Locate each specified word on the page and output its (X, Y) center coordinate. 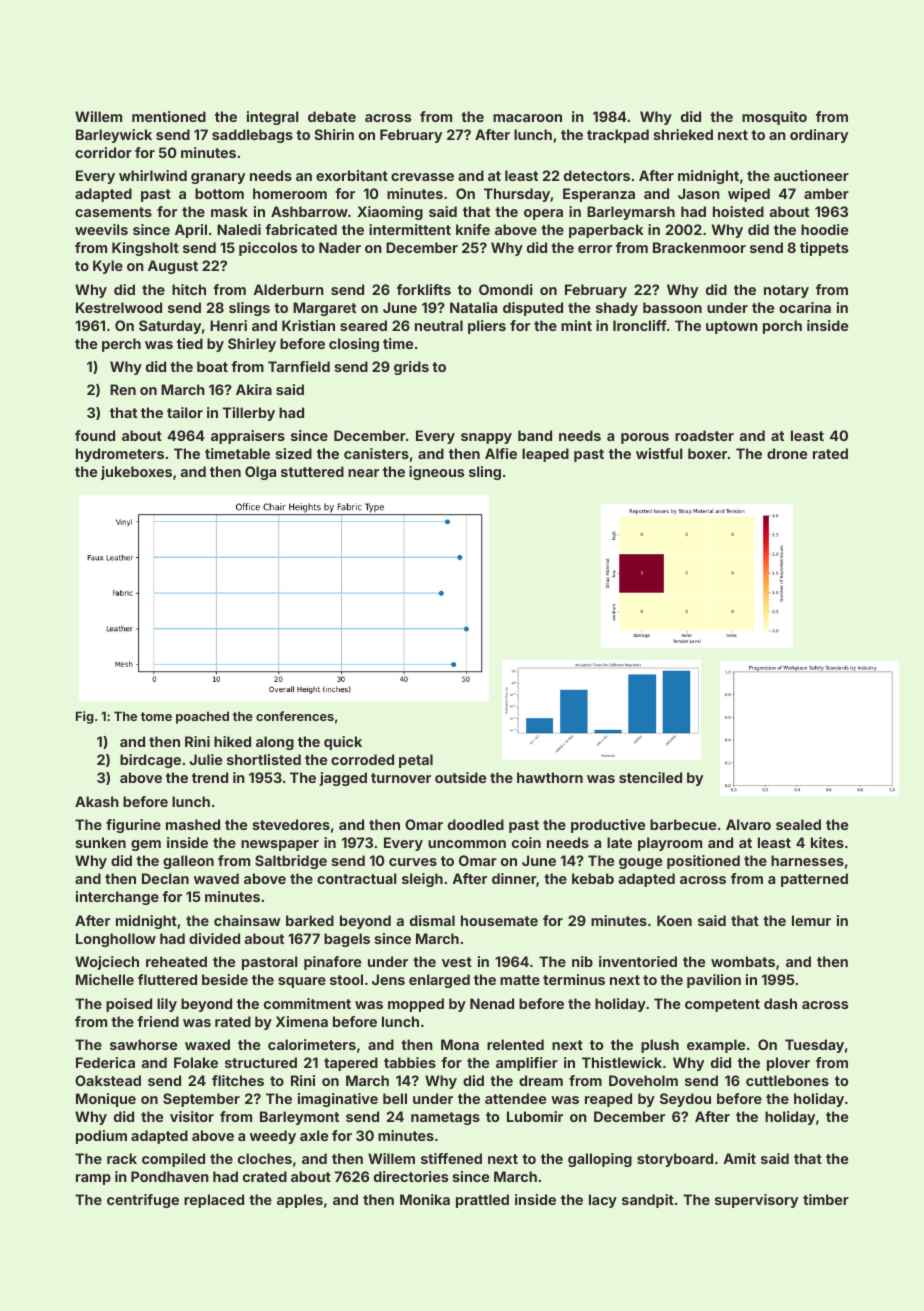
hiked (232, 741)
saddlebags (252, 136)
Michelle (105, 979)
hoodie (824, 229)
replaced (214, 1201)
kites (827, 842)
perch (121, 345)
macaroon (527, 118)
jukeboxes (136, 473)
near (363, 473)
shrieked (683, 134)
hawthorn (550, 777)
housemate (499, 920)
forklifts (424, 289)
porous (645, 438)
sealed (798, 824)
